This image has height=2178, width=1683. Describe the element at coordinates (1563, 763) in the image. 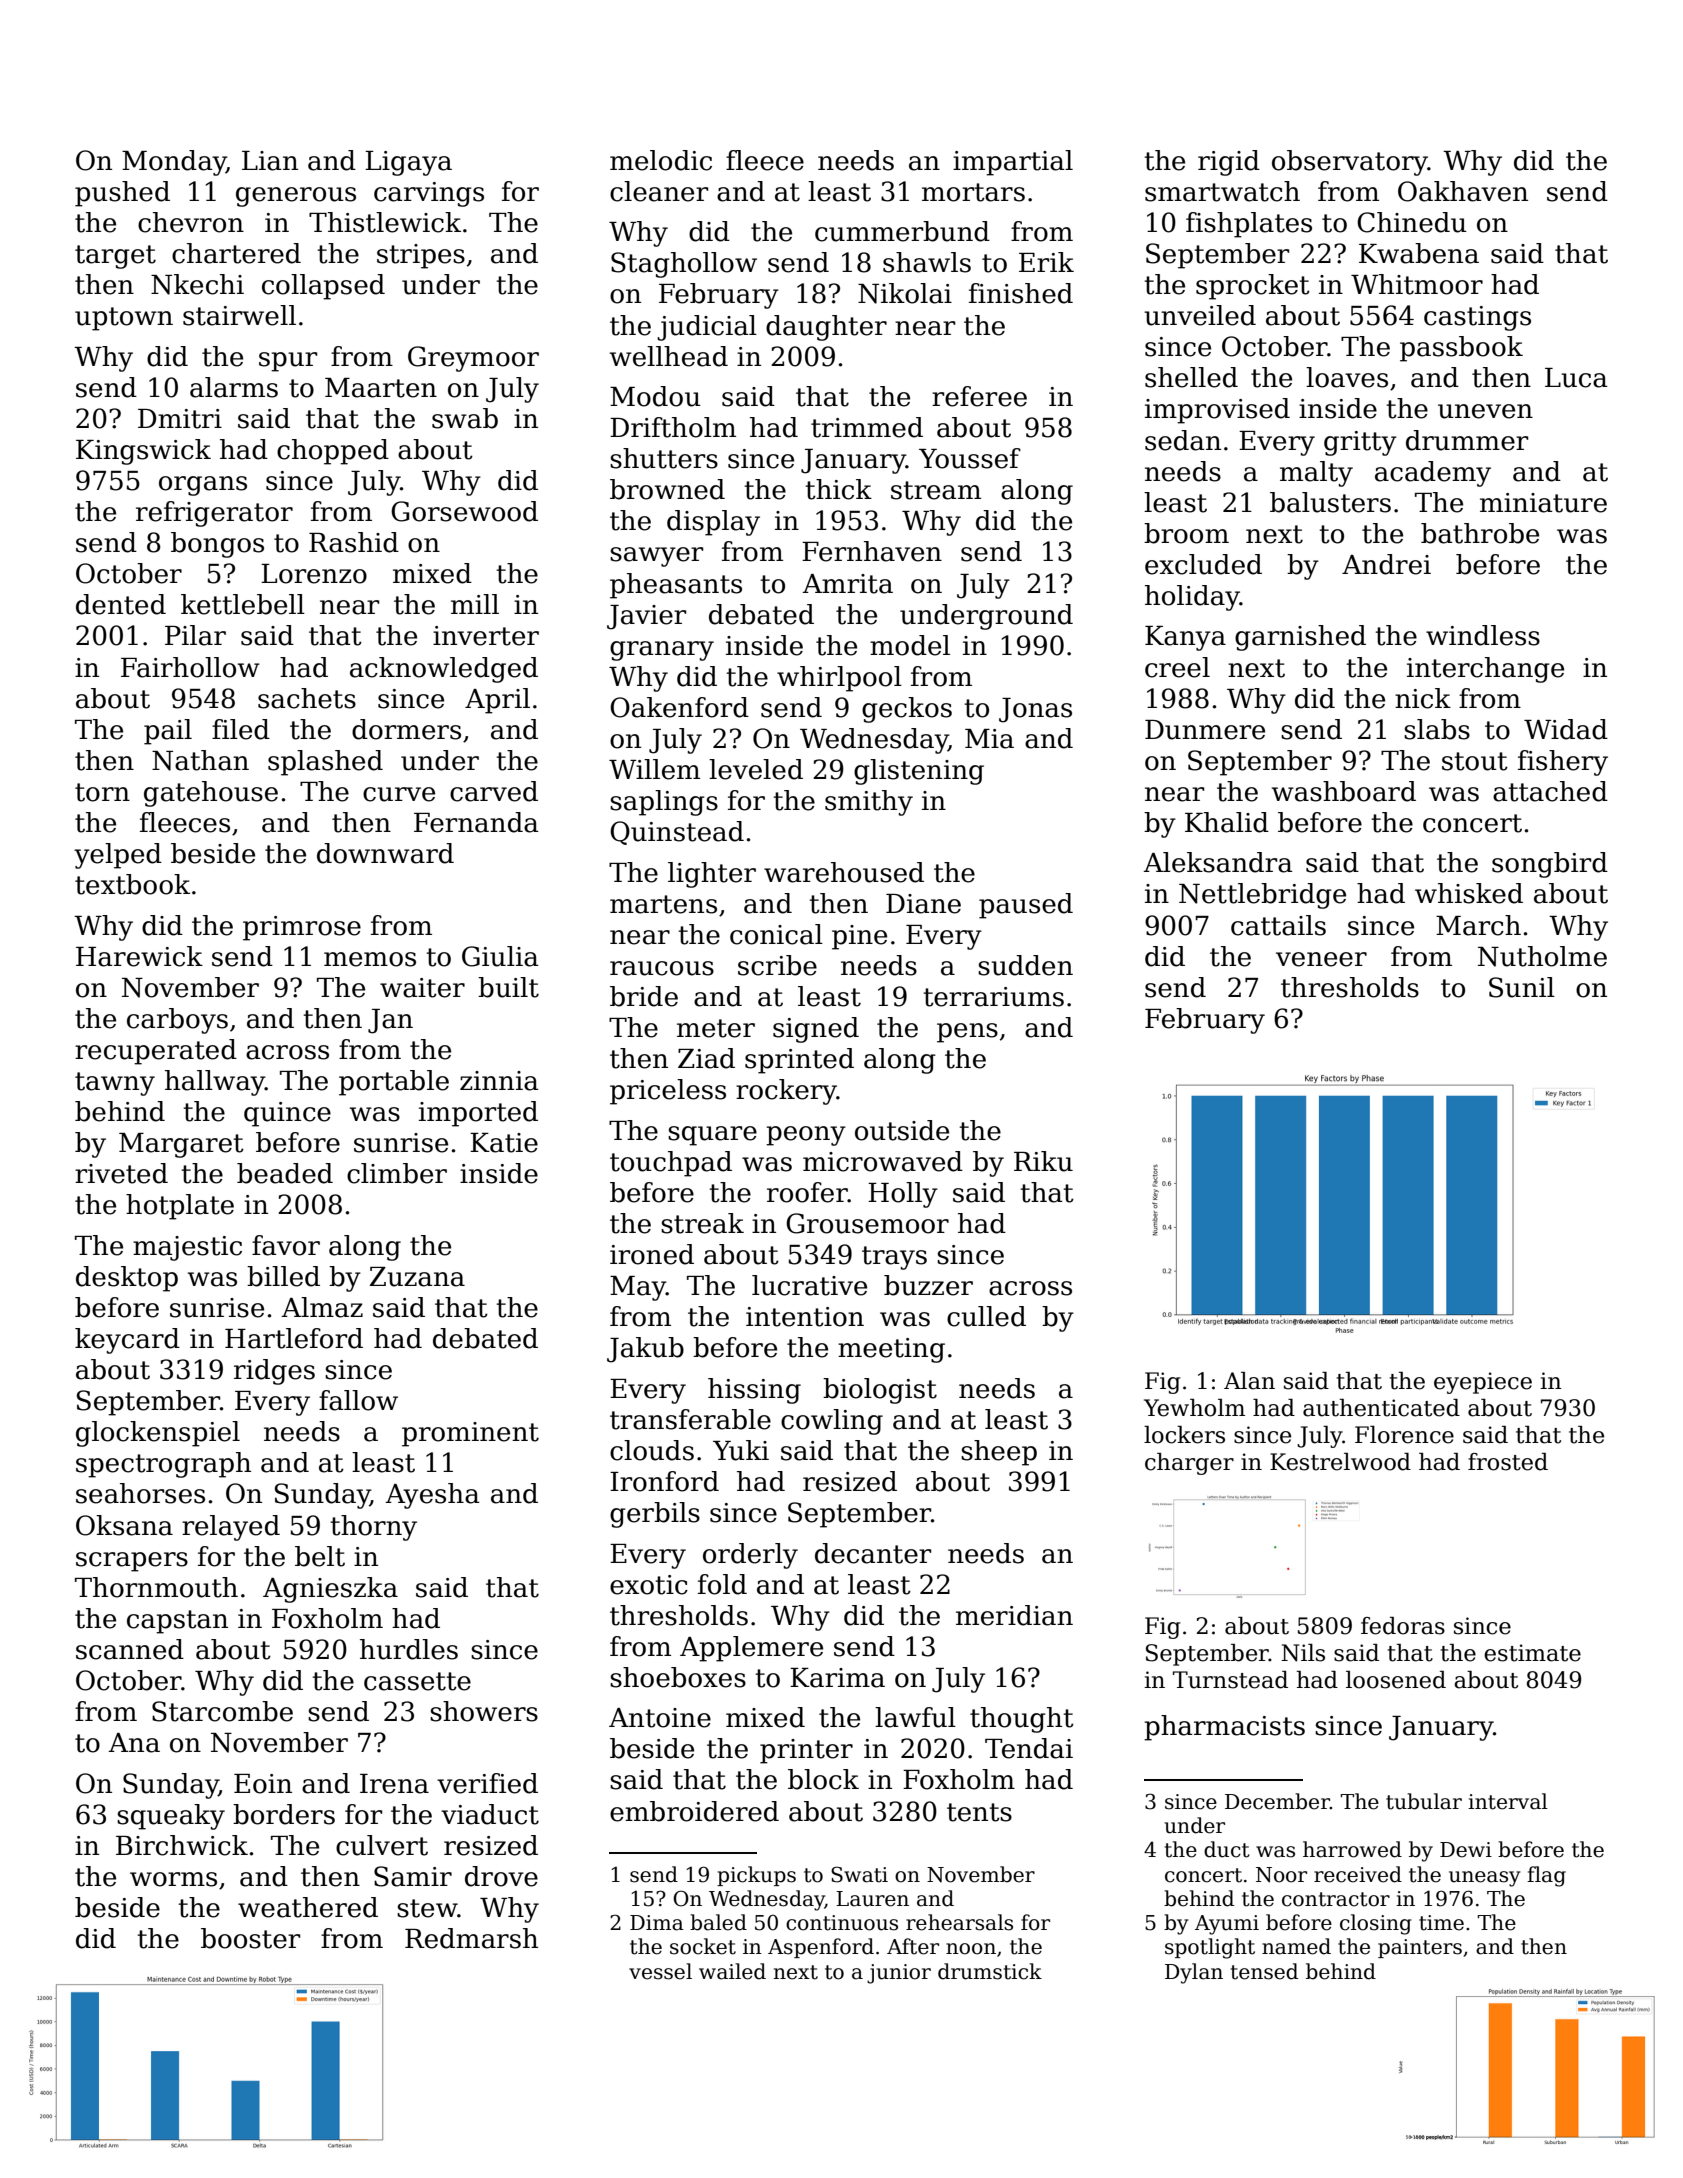

I see `fishery` at that location.
